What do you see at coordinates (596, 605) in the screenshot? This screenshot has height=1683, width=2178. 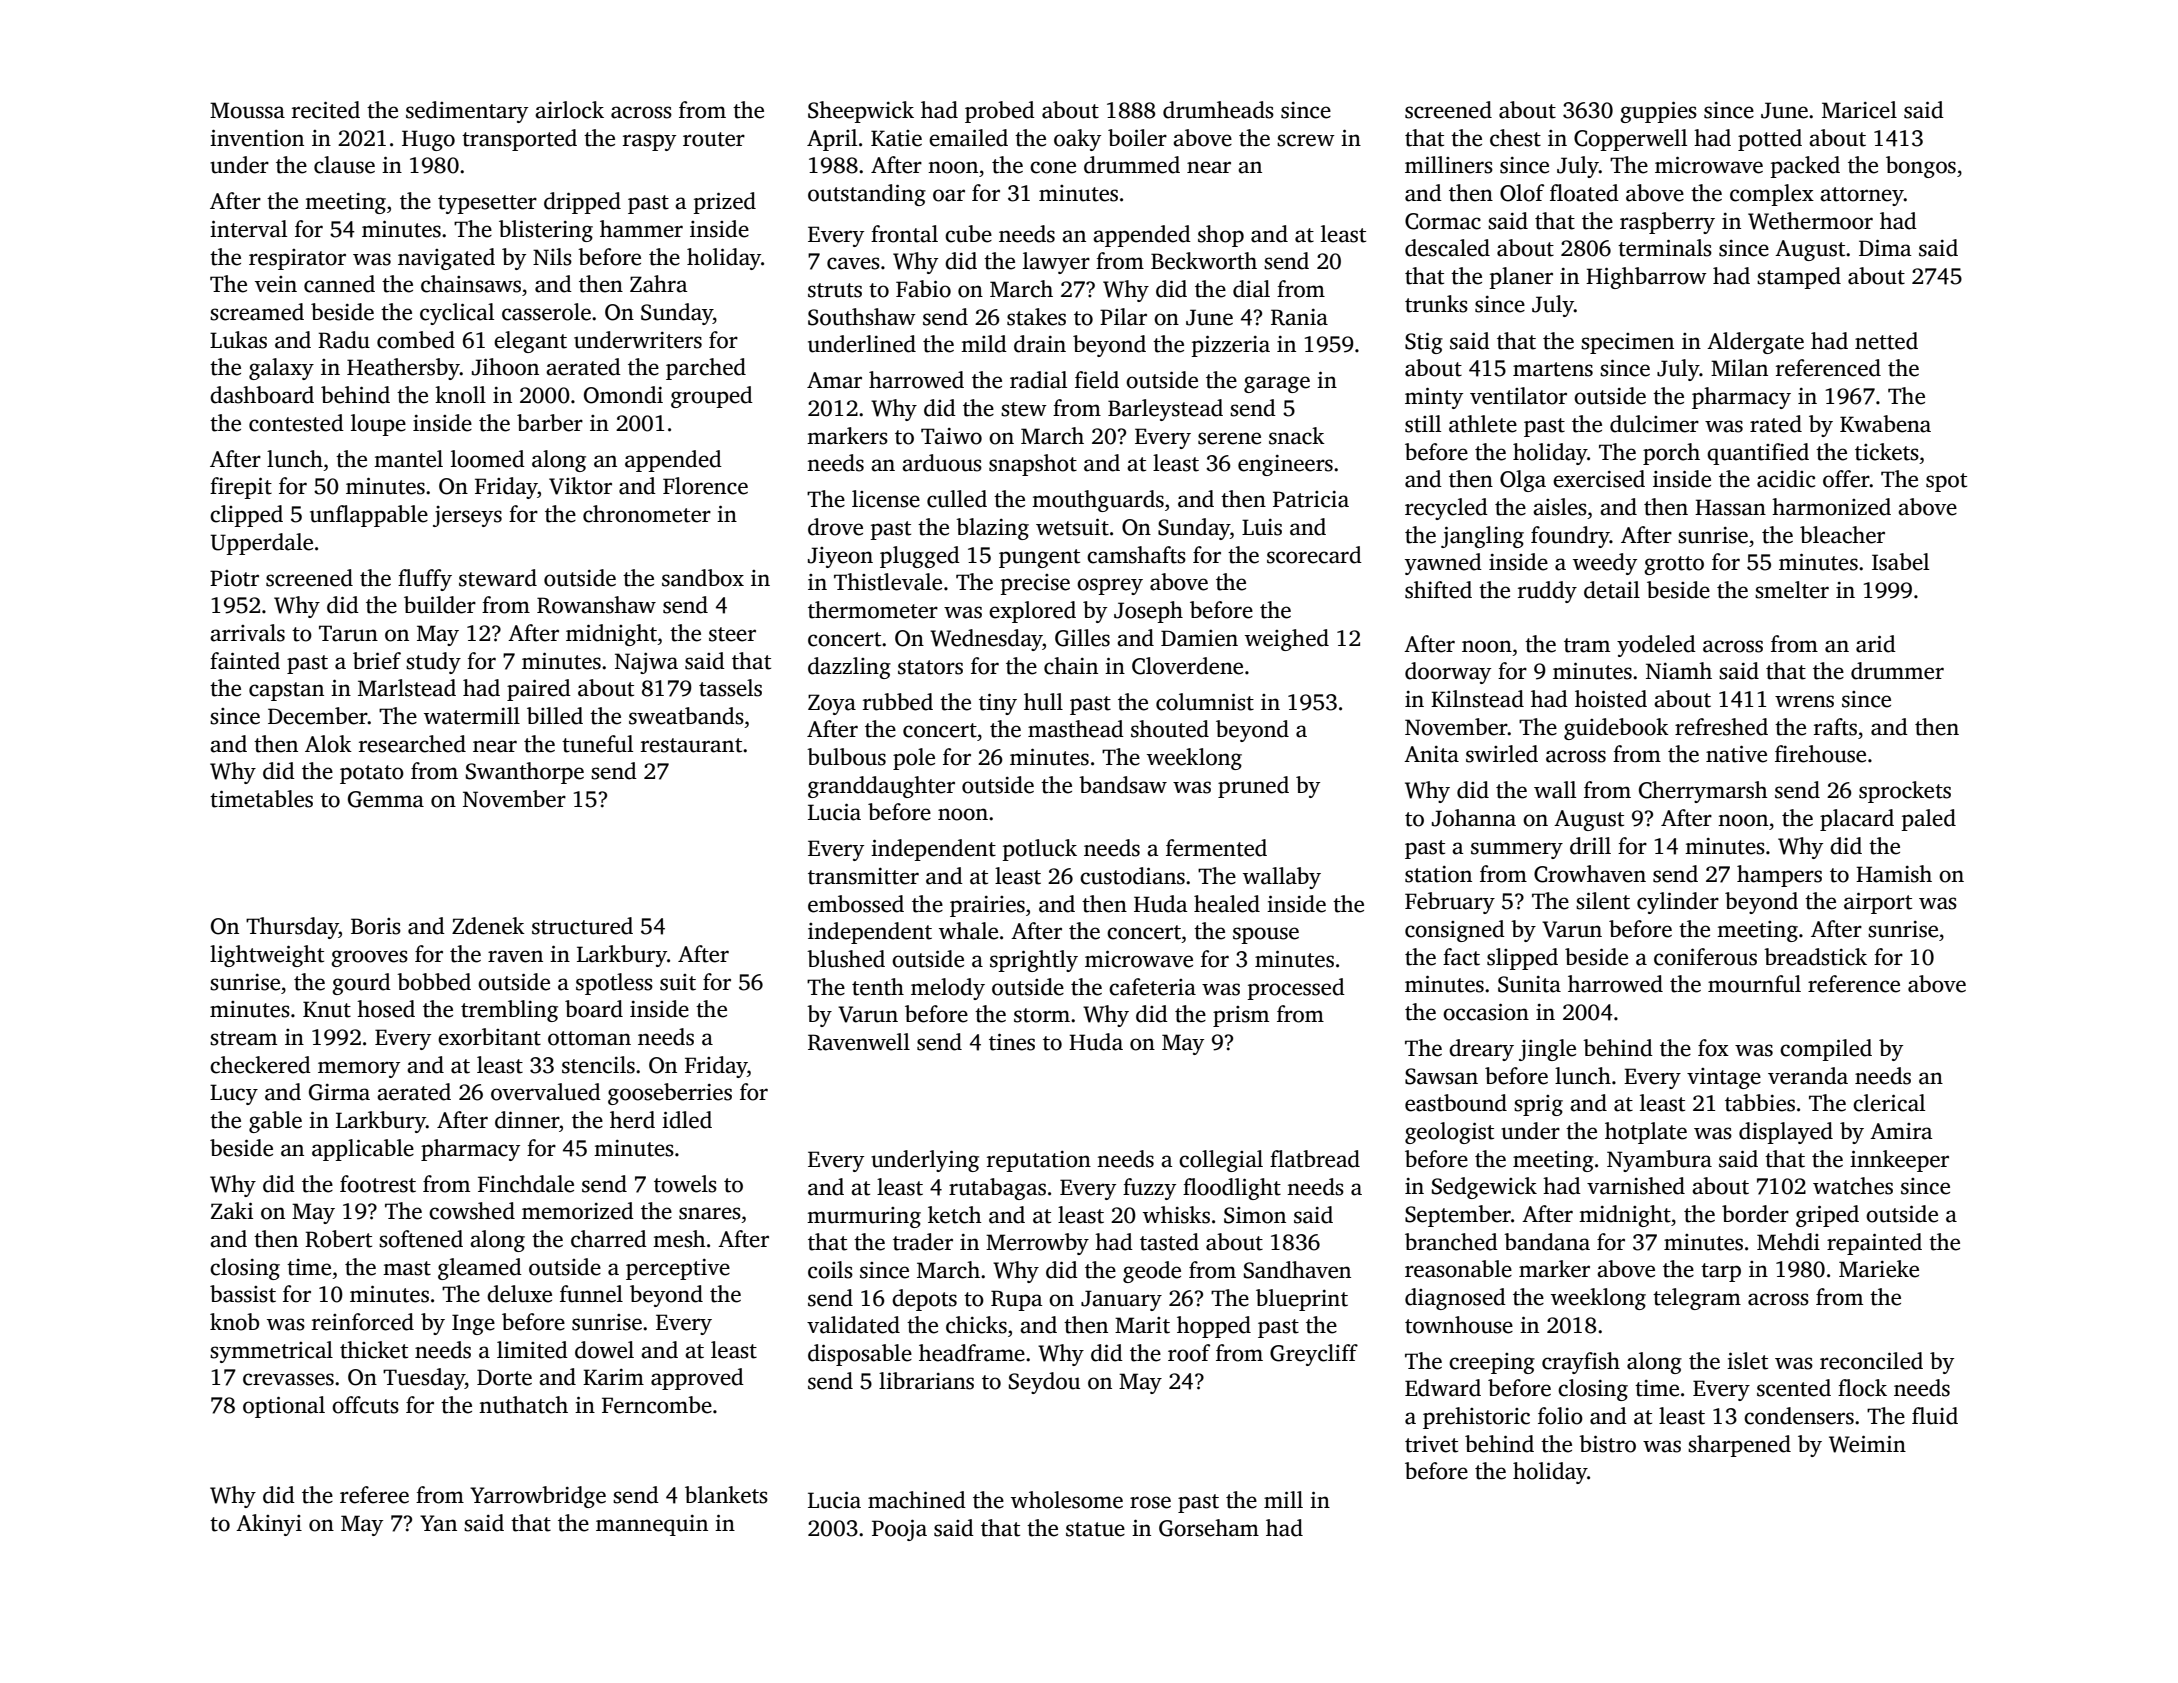 I see `Rowanshaw` at bounding box center [596, 605].
